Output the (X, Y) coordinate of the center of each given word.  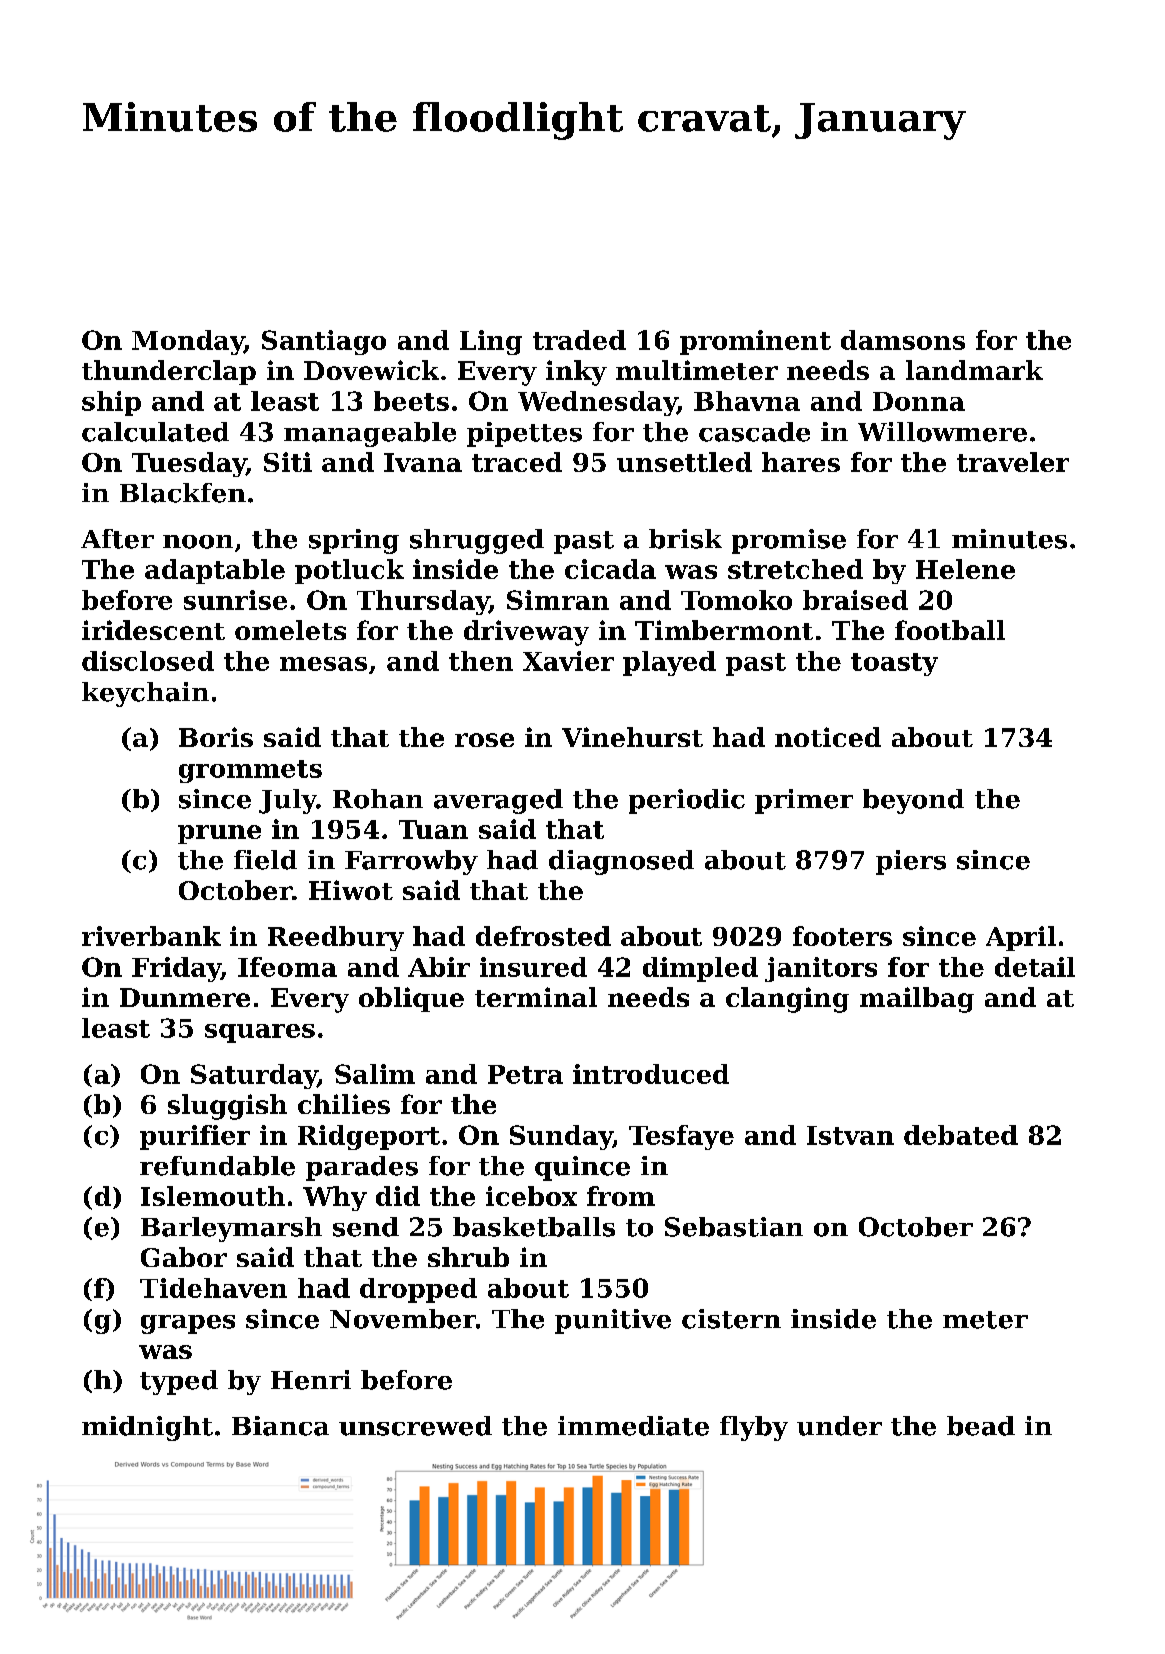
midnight (147, 1428)
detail (1035, 967)
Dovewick (371, 370)
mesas (323, 664)
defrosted (543, 936)
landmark (974, 370)
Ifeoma (287, 967)
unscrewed (415, 1426)
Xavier (568, 661)
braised (855, 600)
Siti (288, 462)
